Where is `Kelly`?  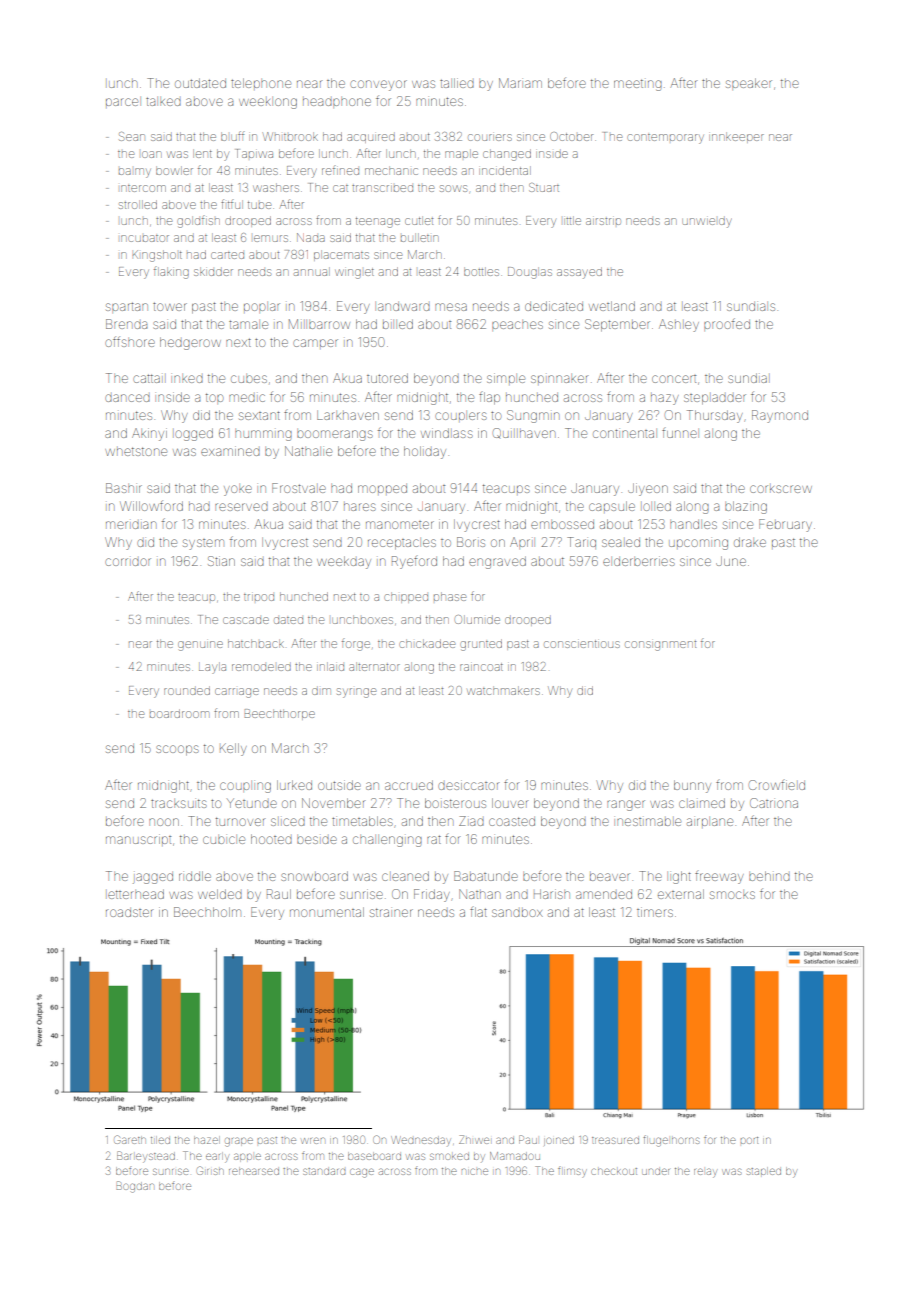
Kelly is located at coordinates (233, 749).
